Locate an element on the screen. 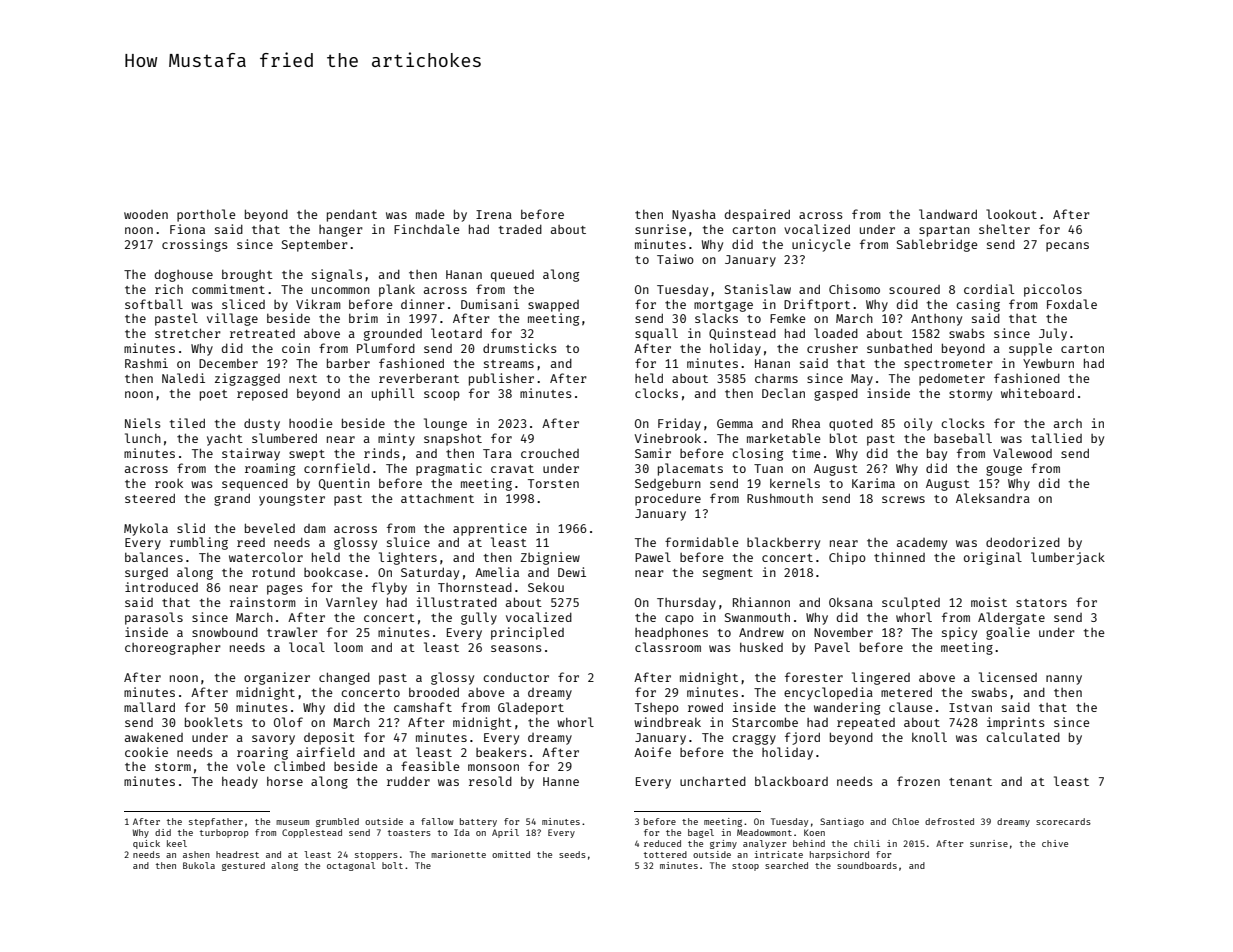 The width and height of the screenshot is (1233, 952). quick is located at coordinates (146, 844).
